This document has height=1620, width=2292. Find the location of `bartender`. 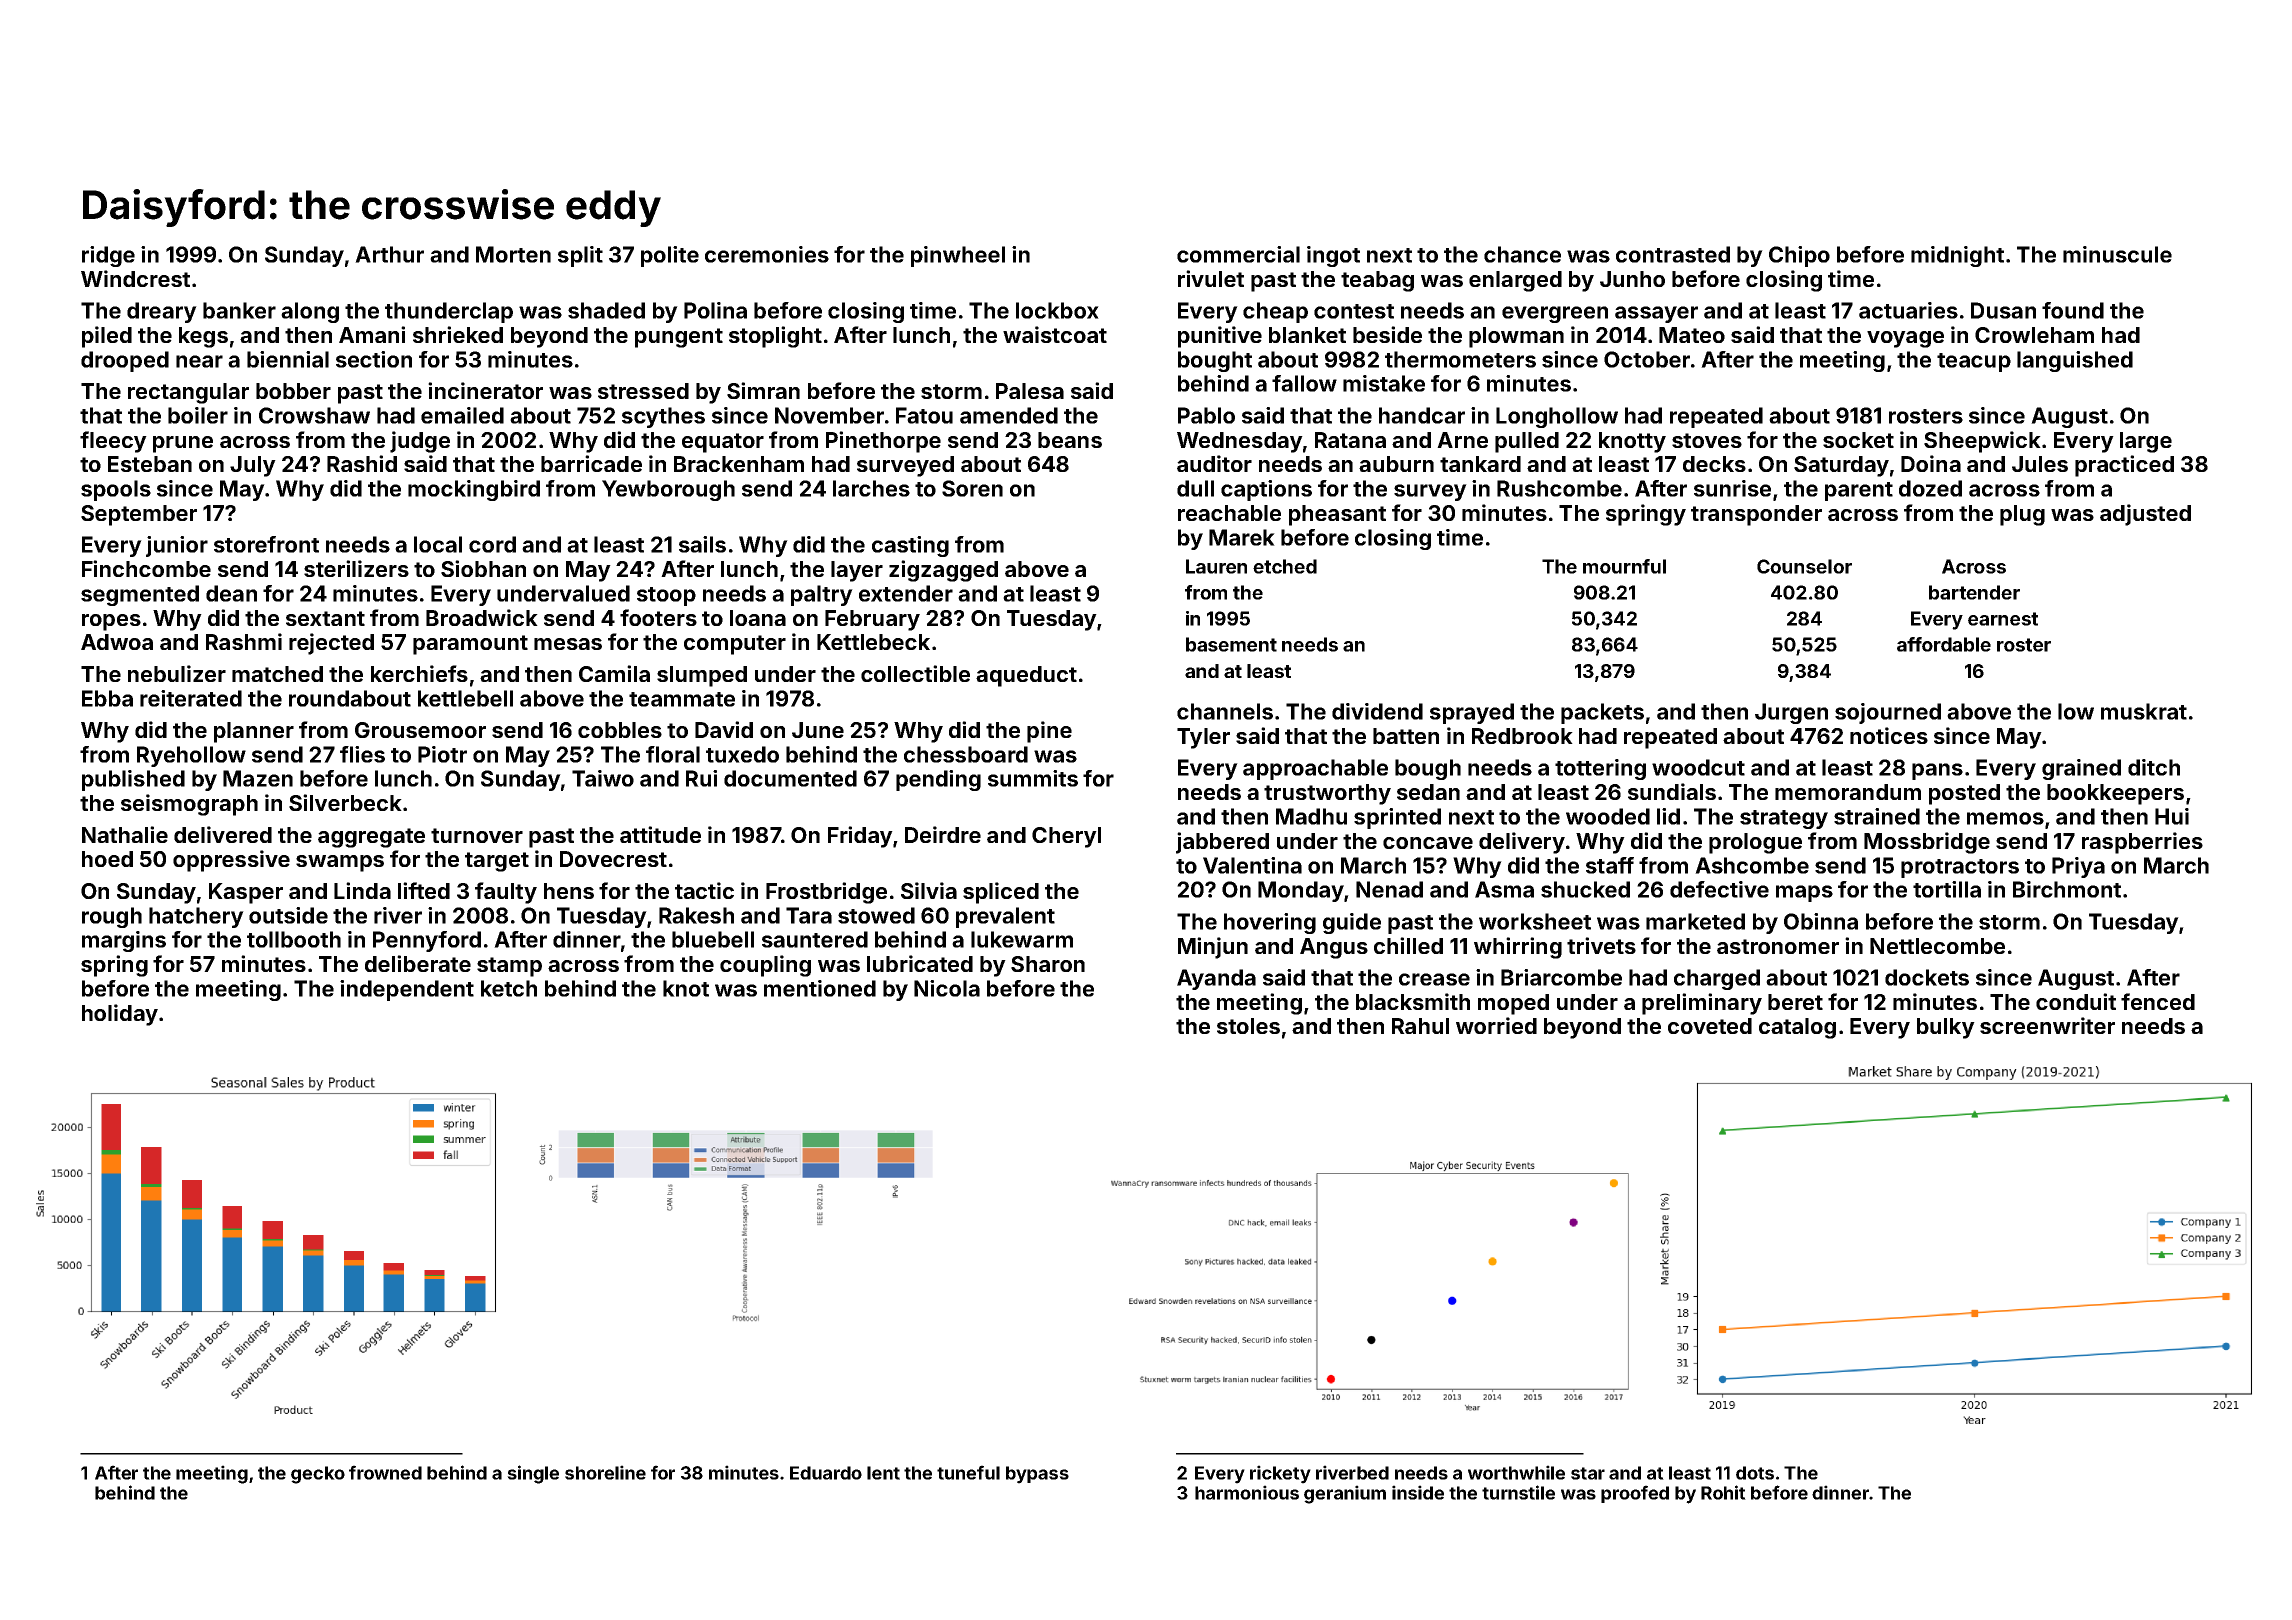

bartender is located at coordinates (1974, 592).
